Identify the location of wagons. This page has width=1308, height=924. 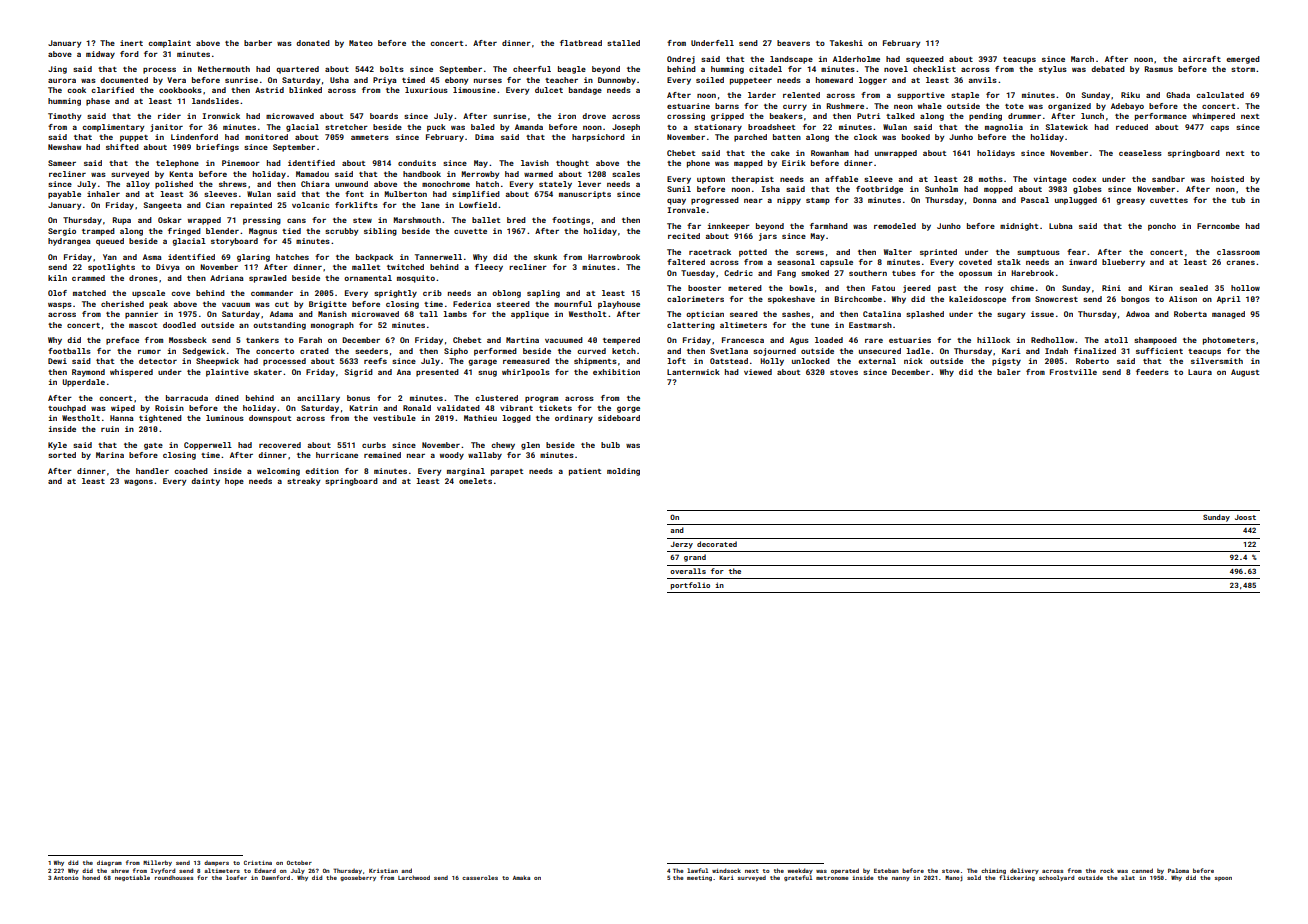
(138, 482).
